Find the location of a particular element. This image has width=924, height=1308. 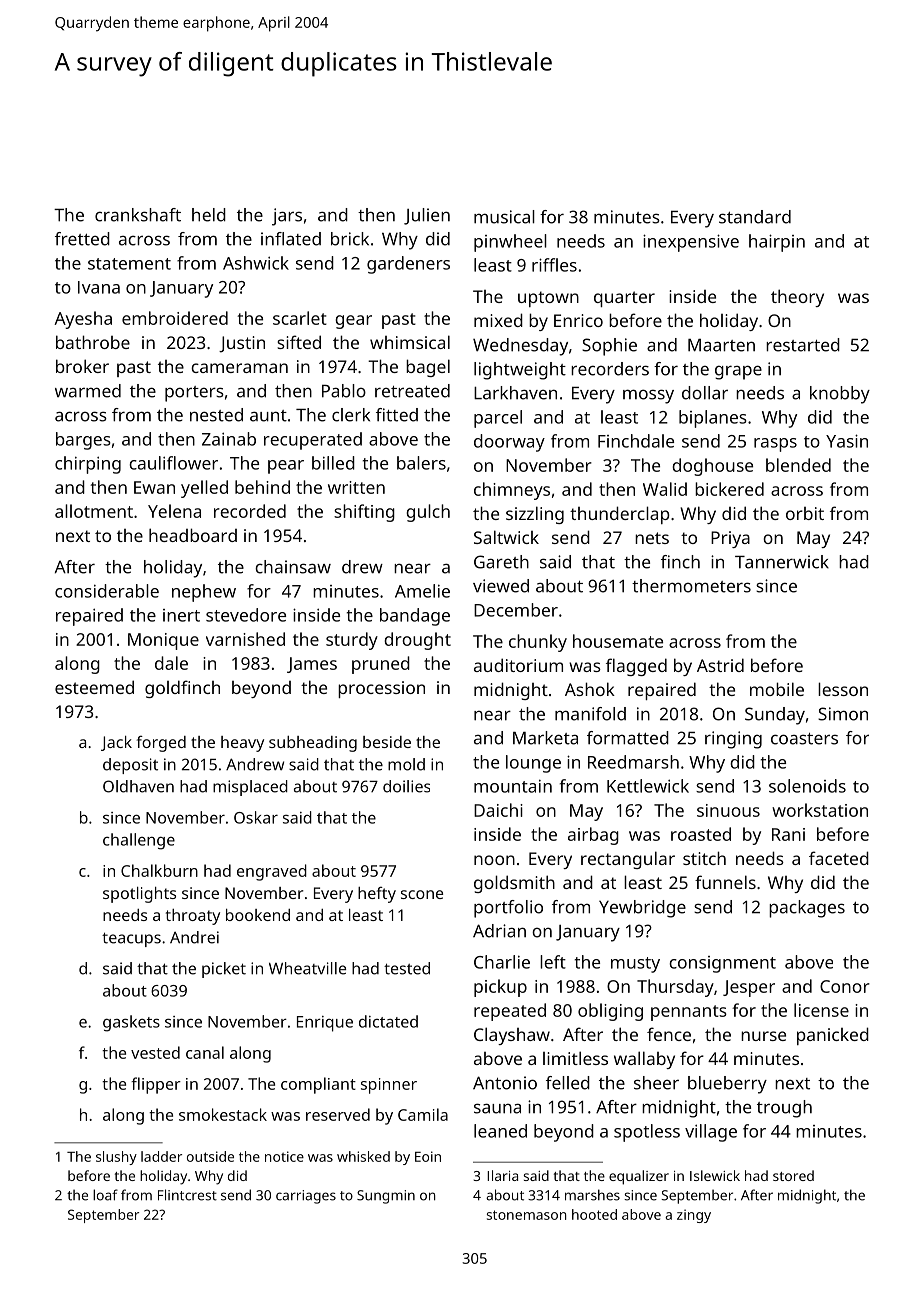

Marketa is located at coordinates (545, 738).
